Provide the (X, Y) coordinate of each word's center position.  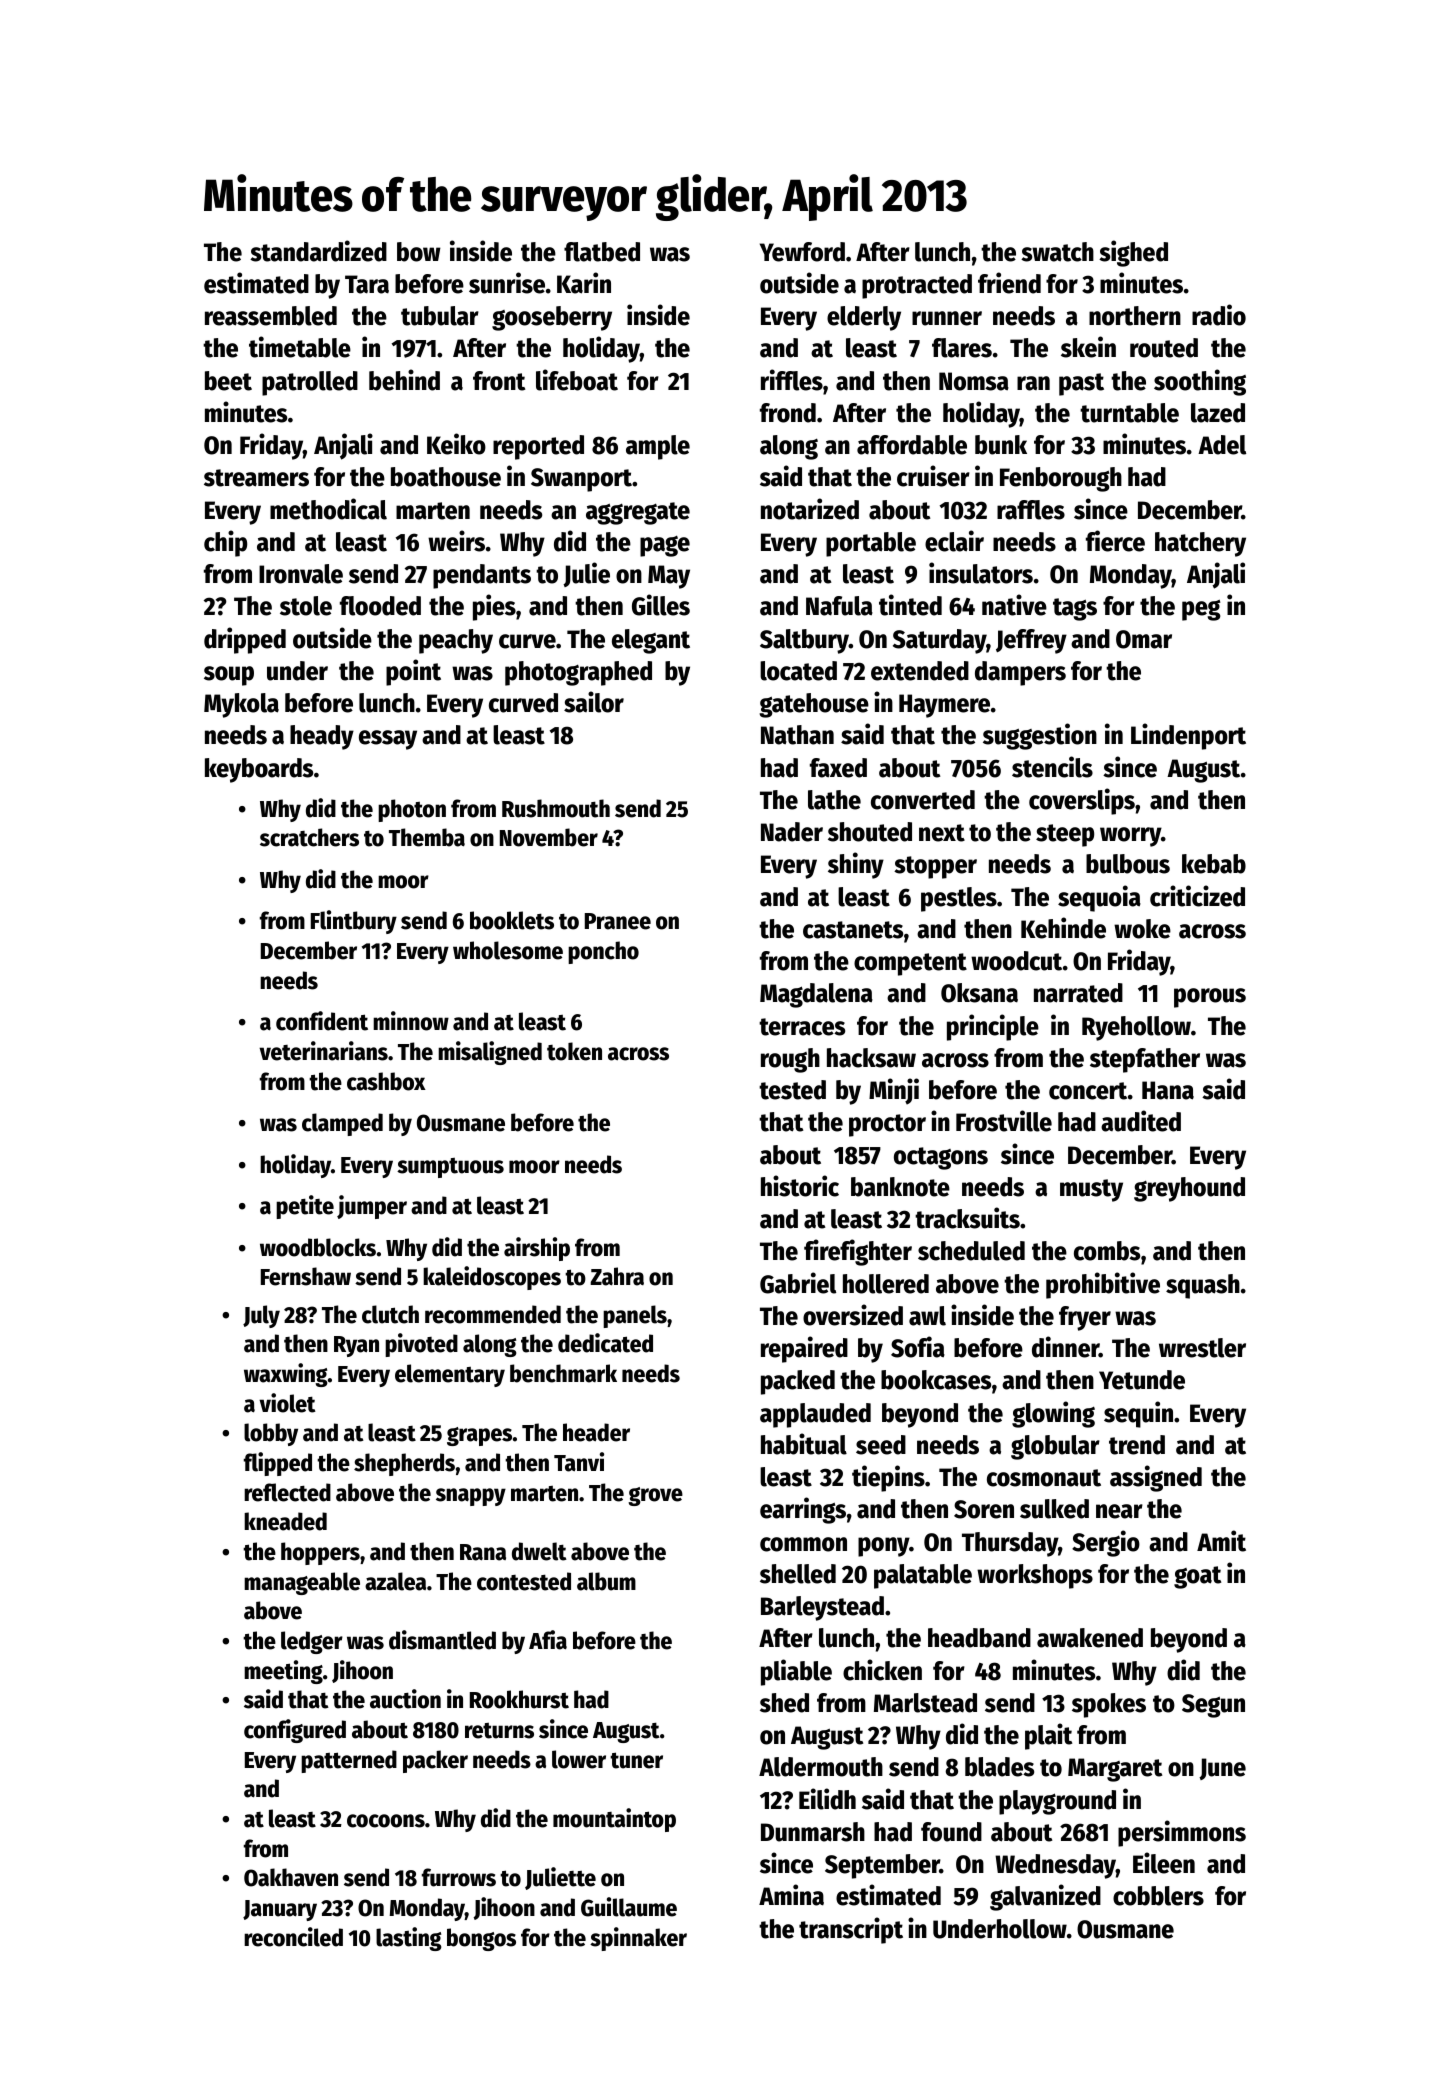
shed (784, 1703)
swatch (1057, 252)
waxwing (285, 1375)
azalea (395, 1581)
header (596, 1432)
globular (1055, 1447)
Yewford (802, 252)
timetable (300, 347)
